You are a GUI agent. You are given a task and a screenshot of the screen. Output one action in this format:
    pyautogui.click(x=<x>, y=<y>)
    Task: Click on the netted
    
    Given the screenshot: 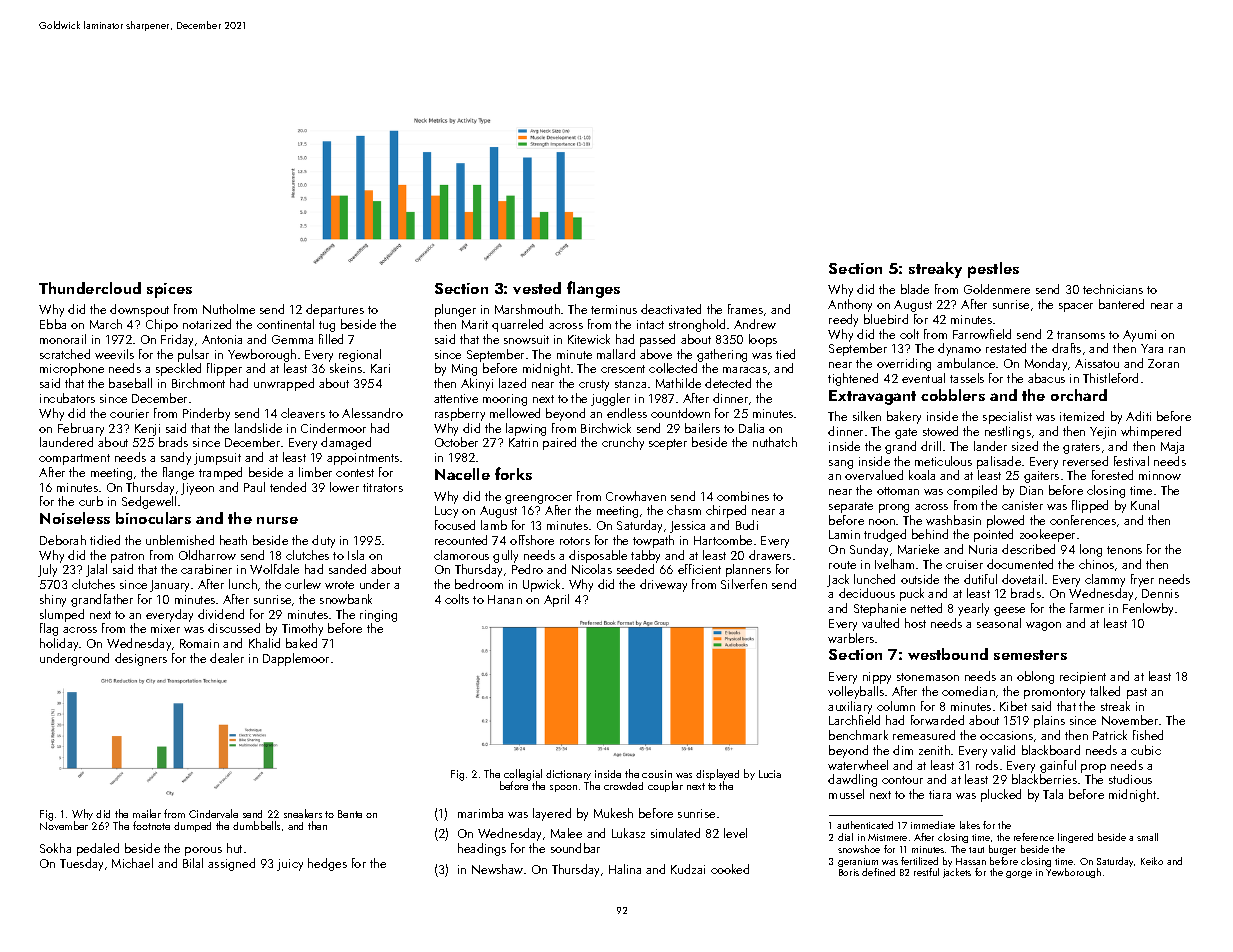 What is the action you would take?
    pyautogui.click(x=926, y=608)
